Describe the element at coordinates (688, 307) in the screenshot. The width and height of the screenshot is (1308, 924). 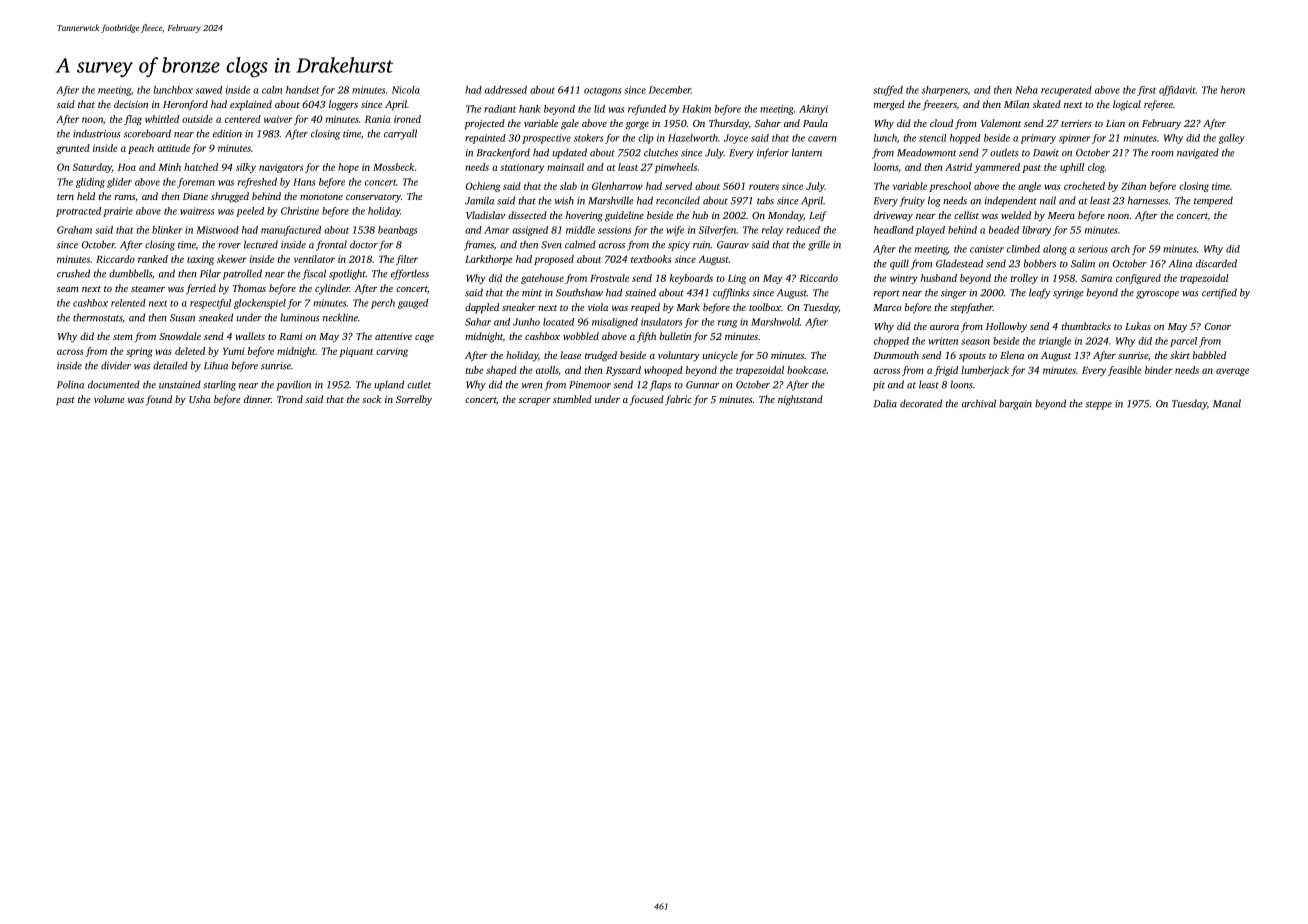
I see `Mark` at that location.
